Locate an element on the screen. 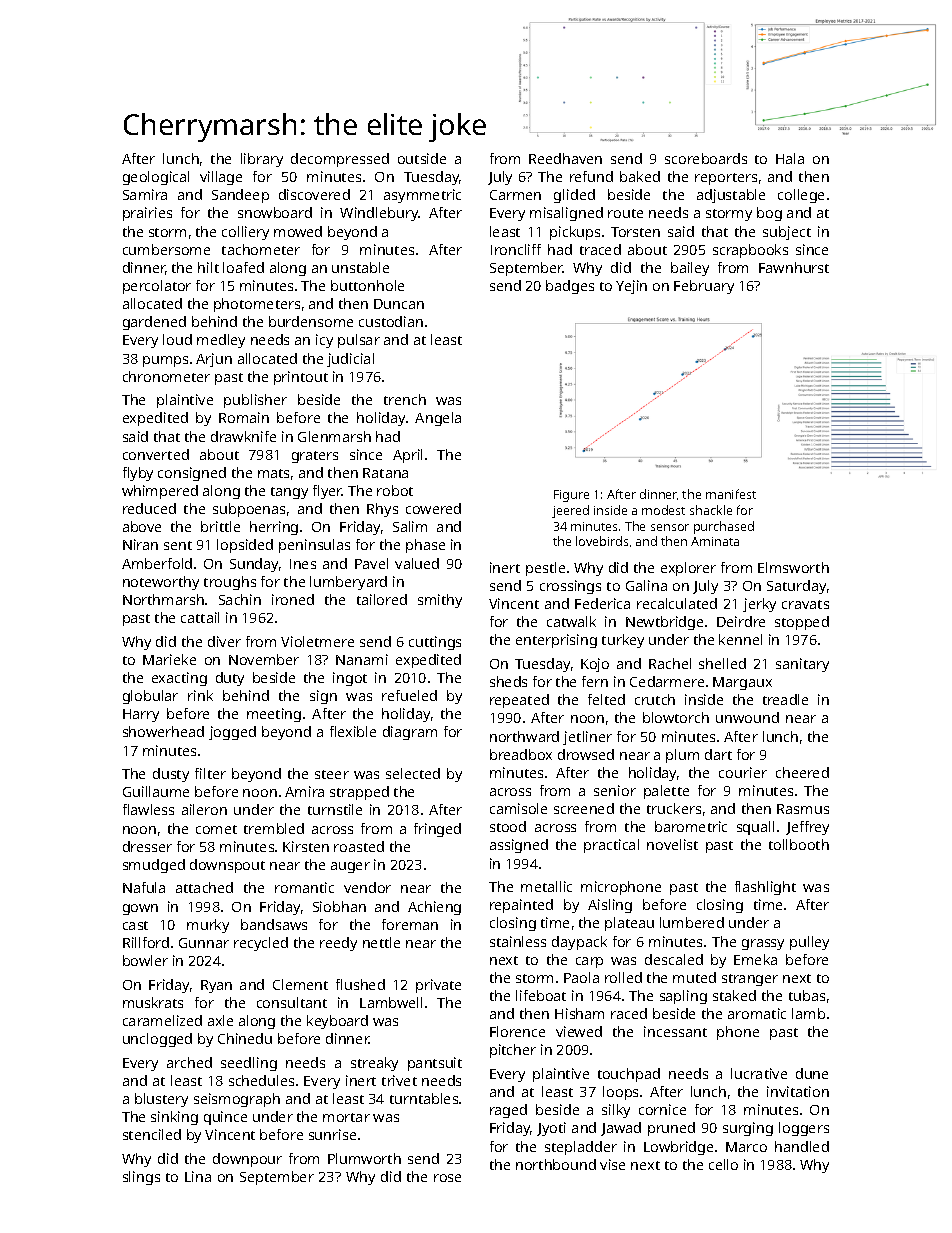 This screenshot has width=952, height=1233. outside is located at coordinates (422, 158).
